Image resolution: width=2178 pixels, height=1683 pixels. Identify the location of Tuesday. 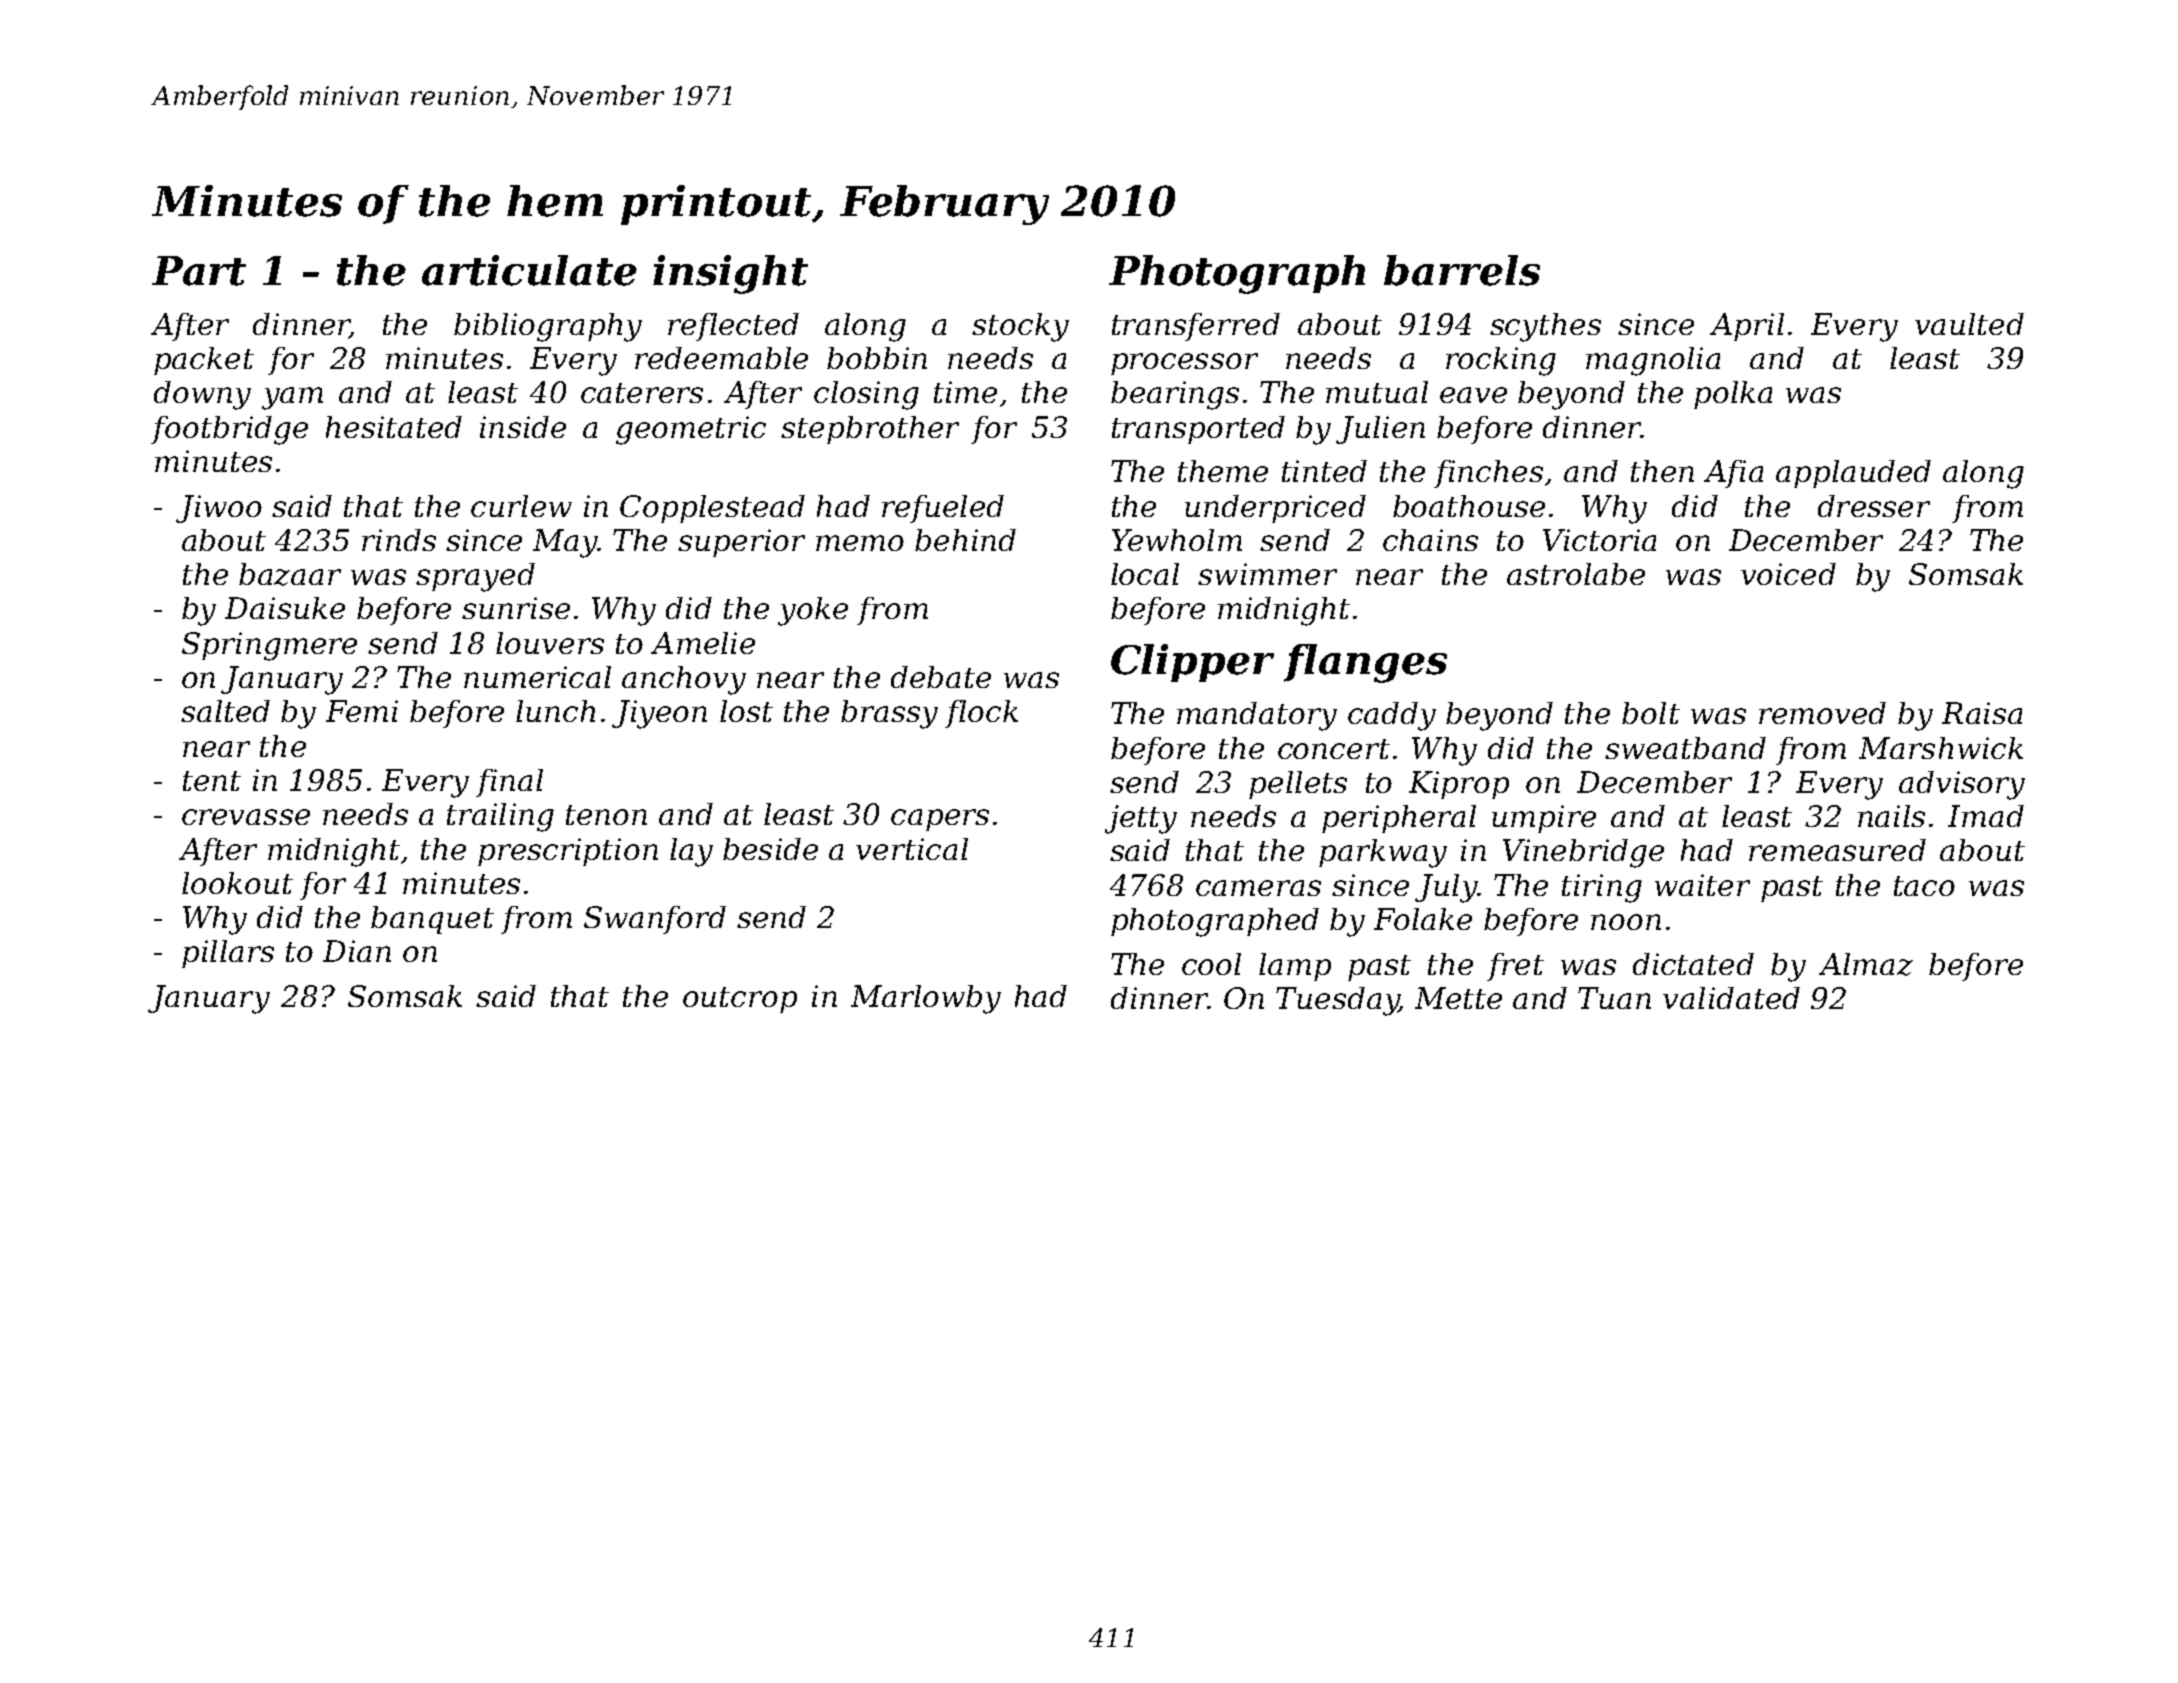
(1337, 1001).
